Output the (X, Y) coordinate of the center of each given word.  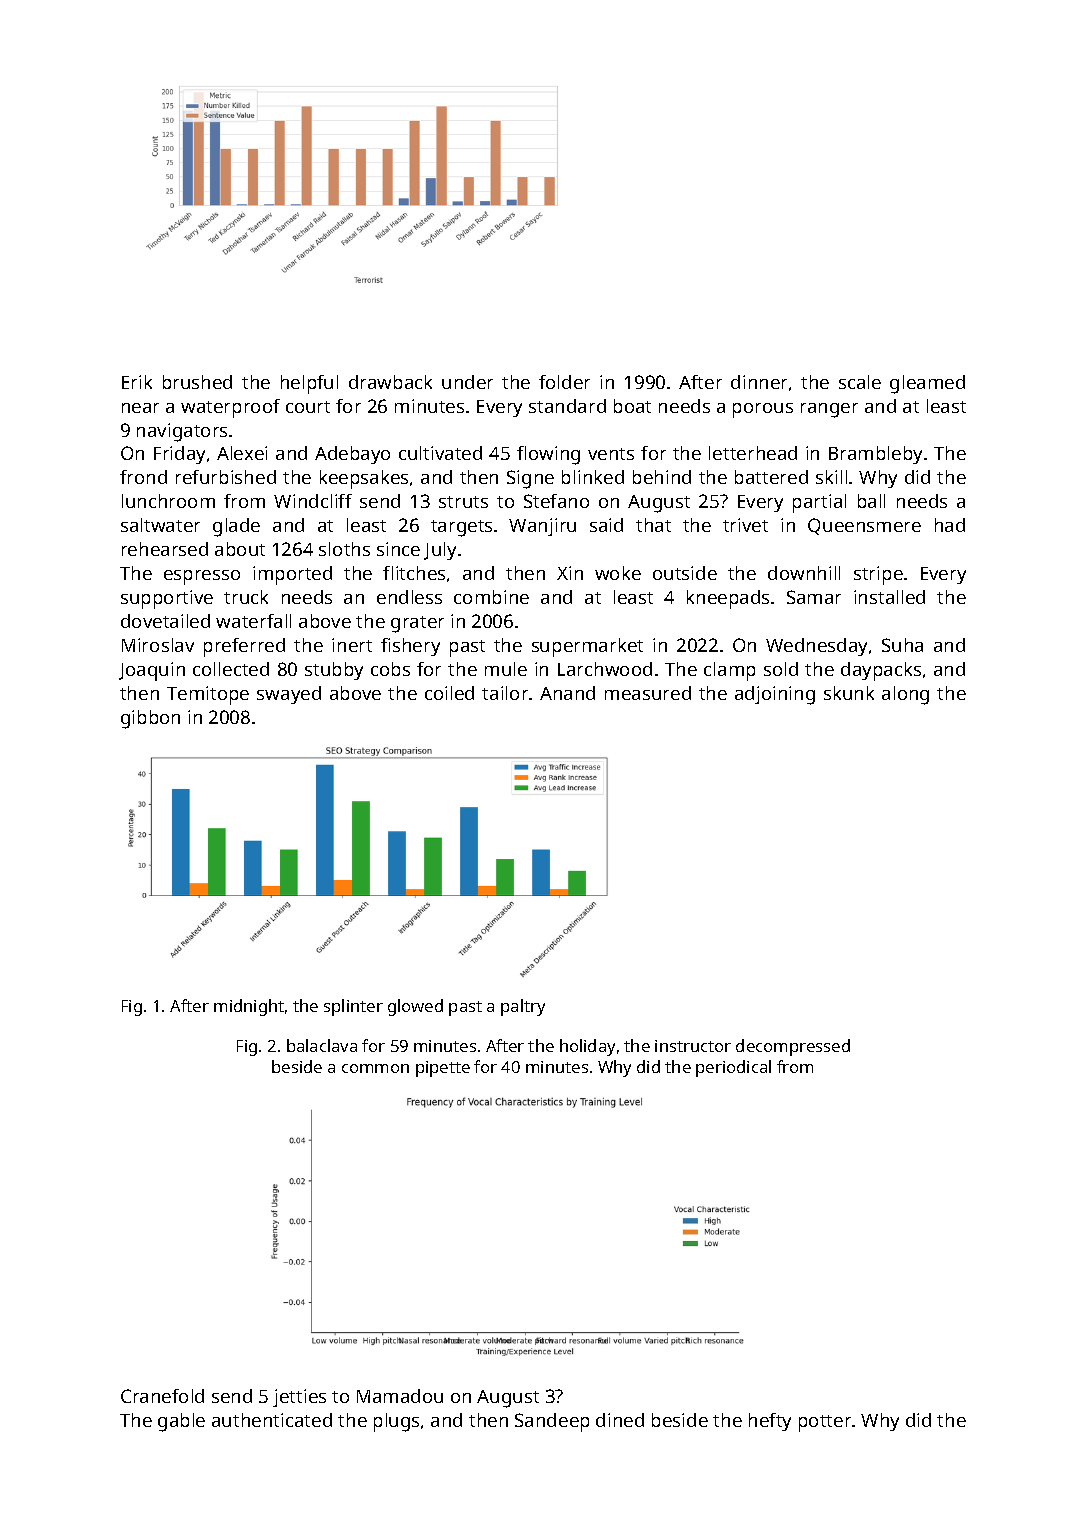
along (905, 695)
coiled (449, 693)
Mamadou (400, 1396)
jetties (299, 1398)
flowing (548, 455)
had (950, 525)
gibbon (150, 719)
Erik (137, 382)
